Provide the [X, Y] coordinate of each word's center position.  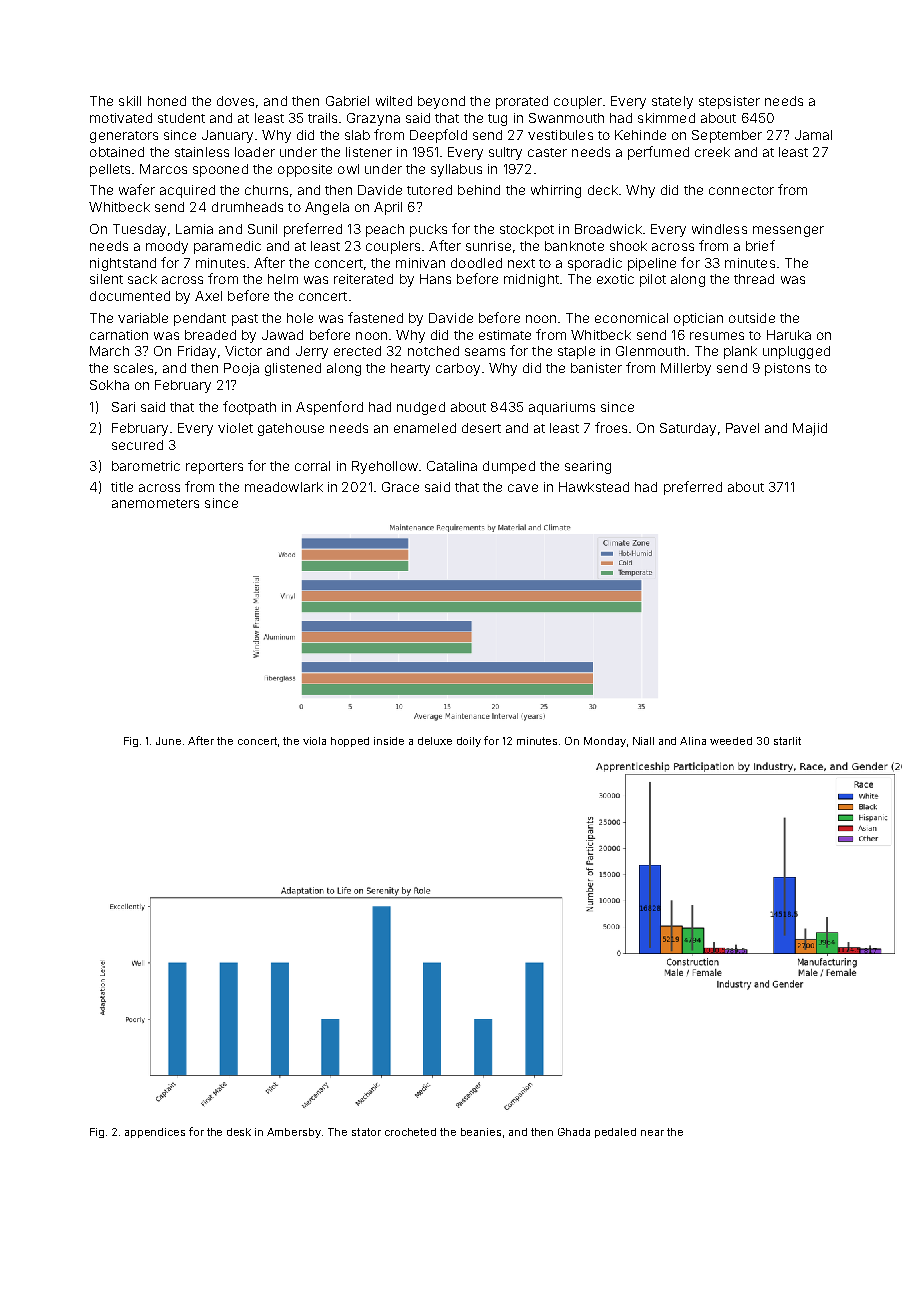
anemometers [155, 503]
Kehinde [640, 135]
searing [588, 467]
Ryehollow [385, 467]
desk [239, 1132]
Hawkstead [594, 487]
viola [314, 741]
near [652, 1133]
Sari [123, 407]
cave [523, 488]
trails [322, 118]
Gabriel [347, 101]
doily [469, 742]
